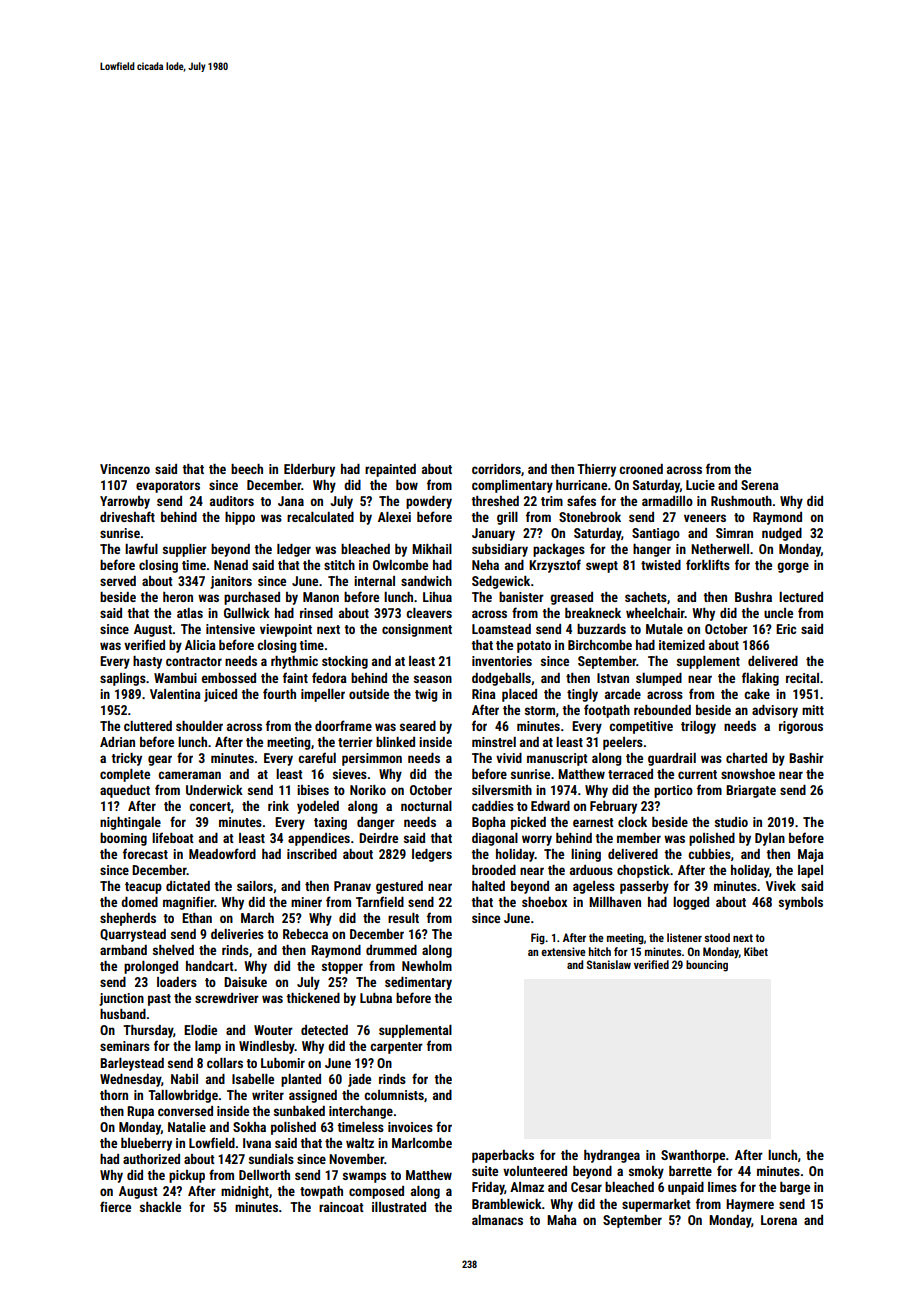 This screenshot has width=924, height=1308. I want to click on Deirdre, so click(378, 838).
